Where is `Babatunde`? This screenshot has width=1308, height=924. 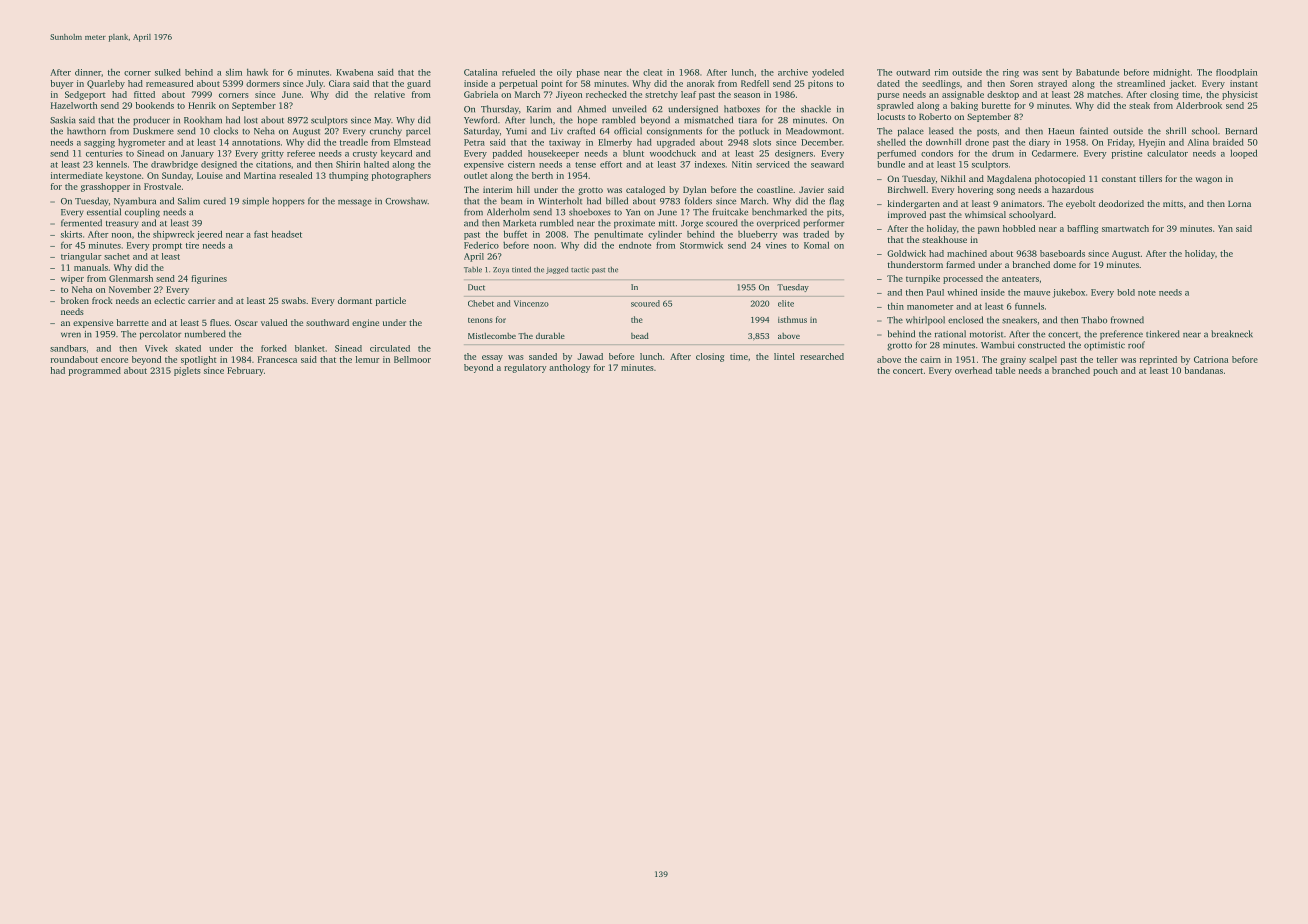 Babatunde is located at coordinates (1097, 72).
